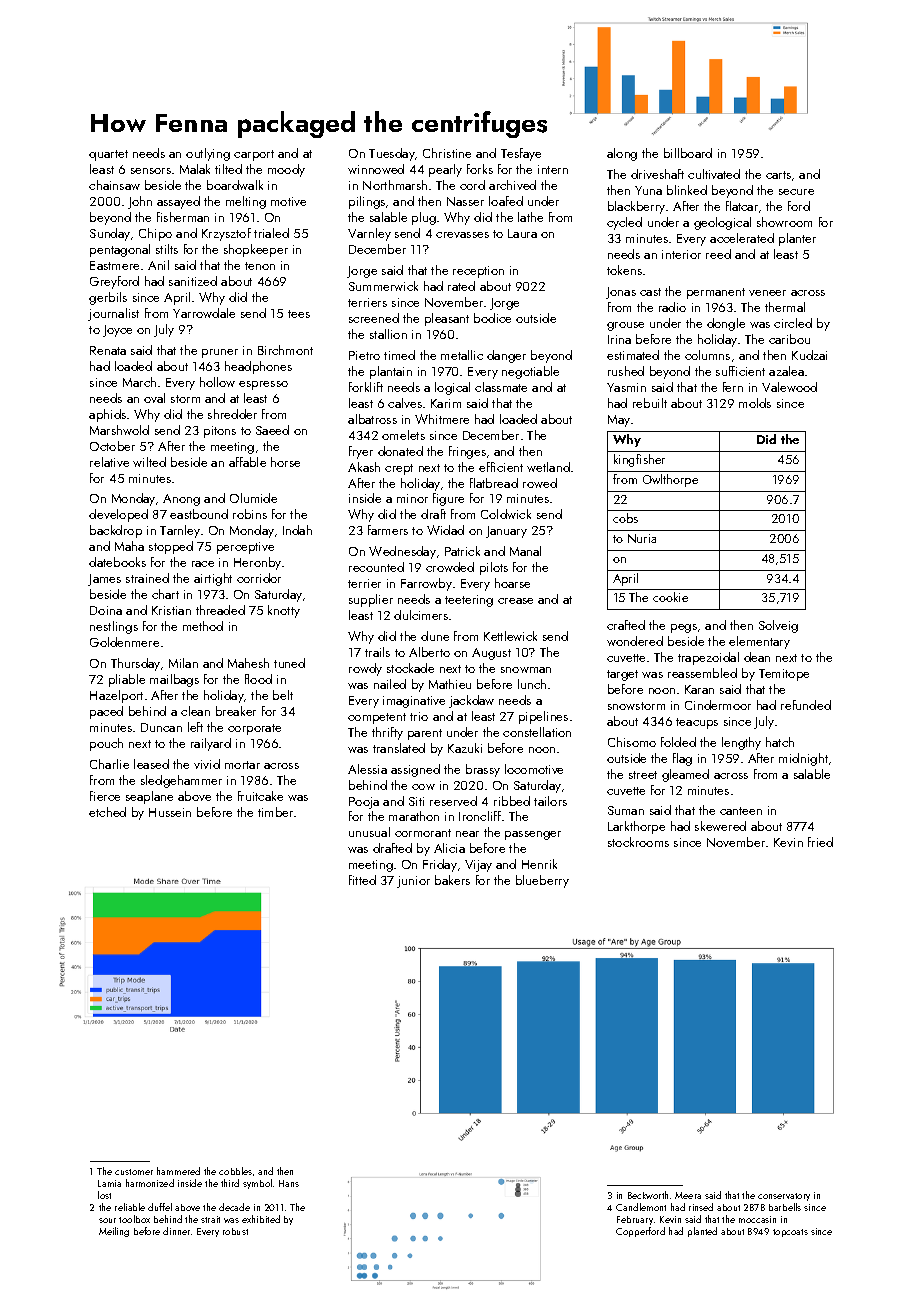 The image size is (924, 1308). Describe the element at coordinates (446, 403) in the page. I see `Karim` at that location.
